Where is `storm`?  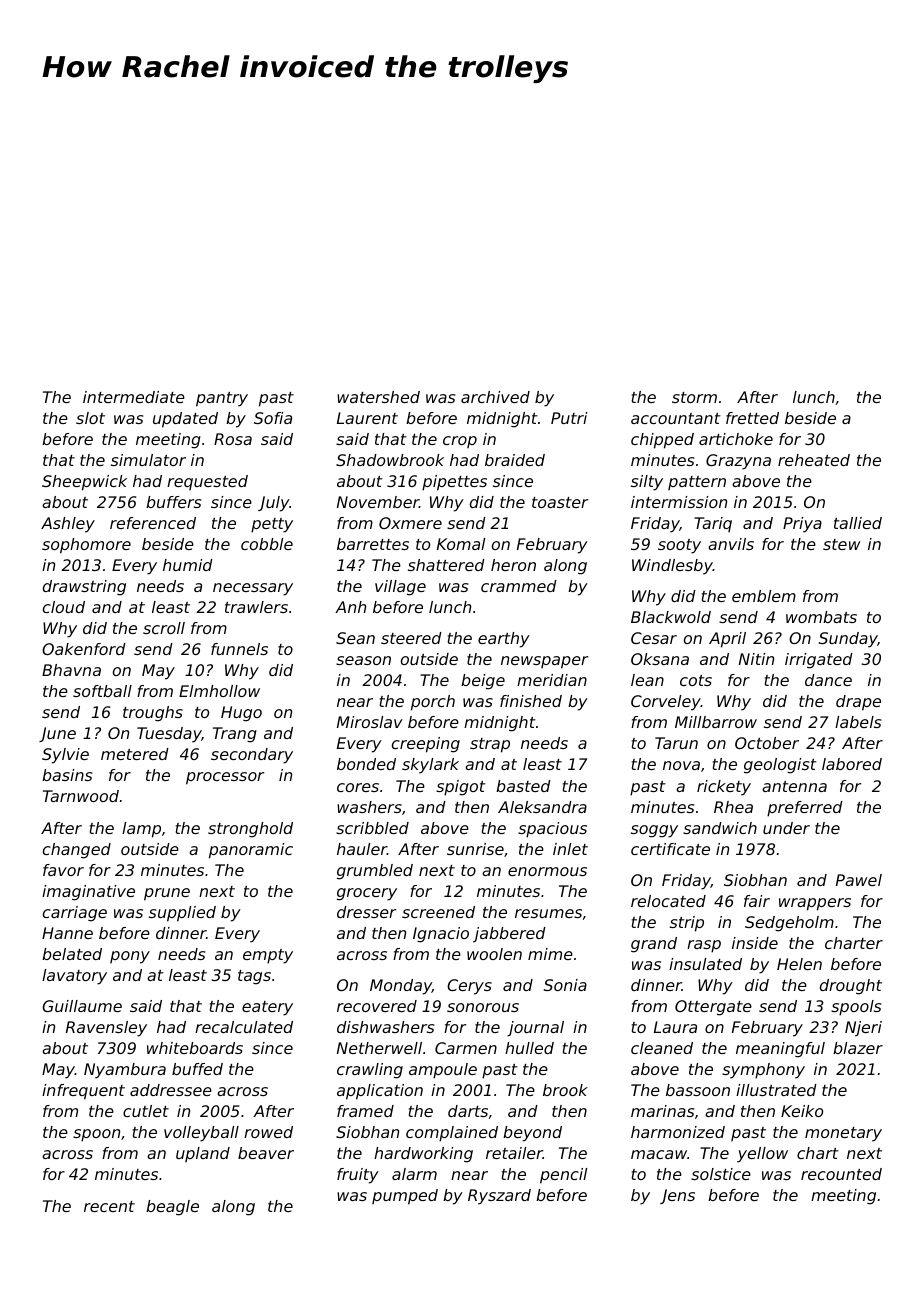
storm is located at coordinates (694, 397).
